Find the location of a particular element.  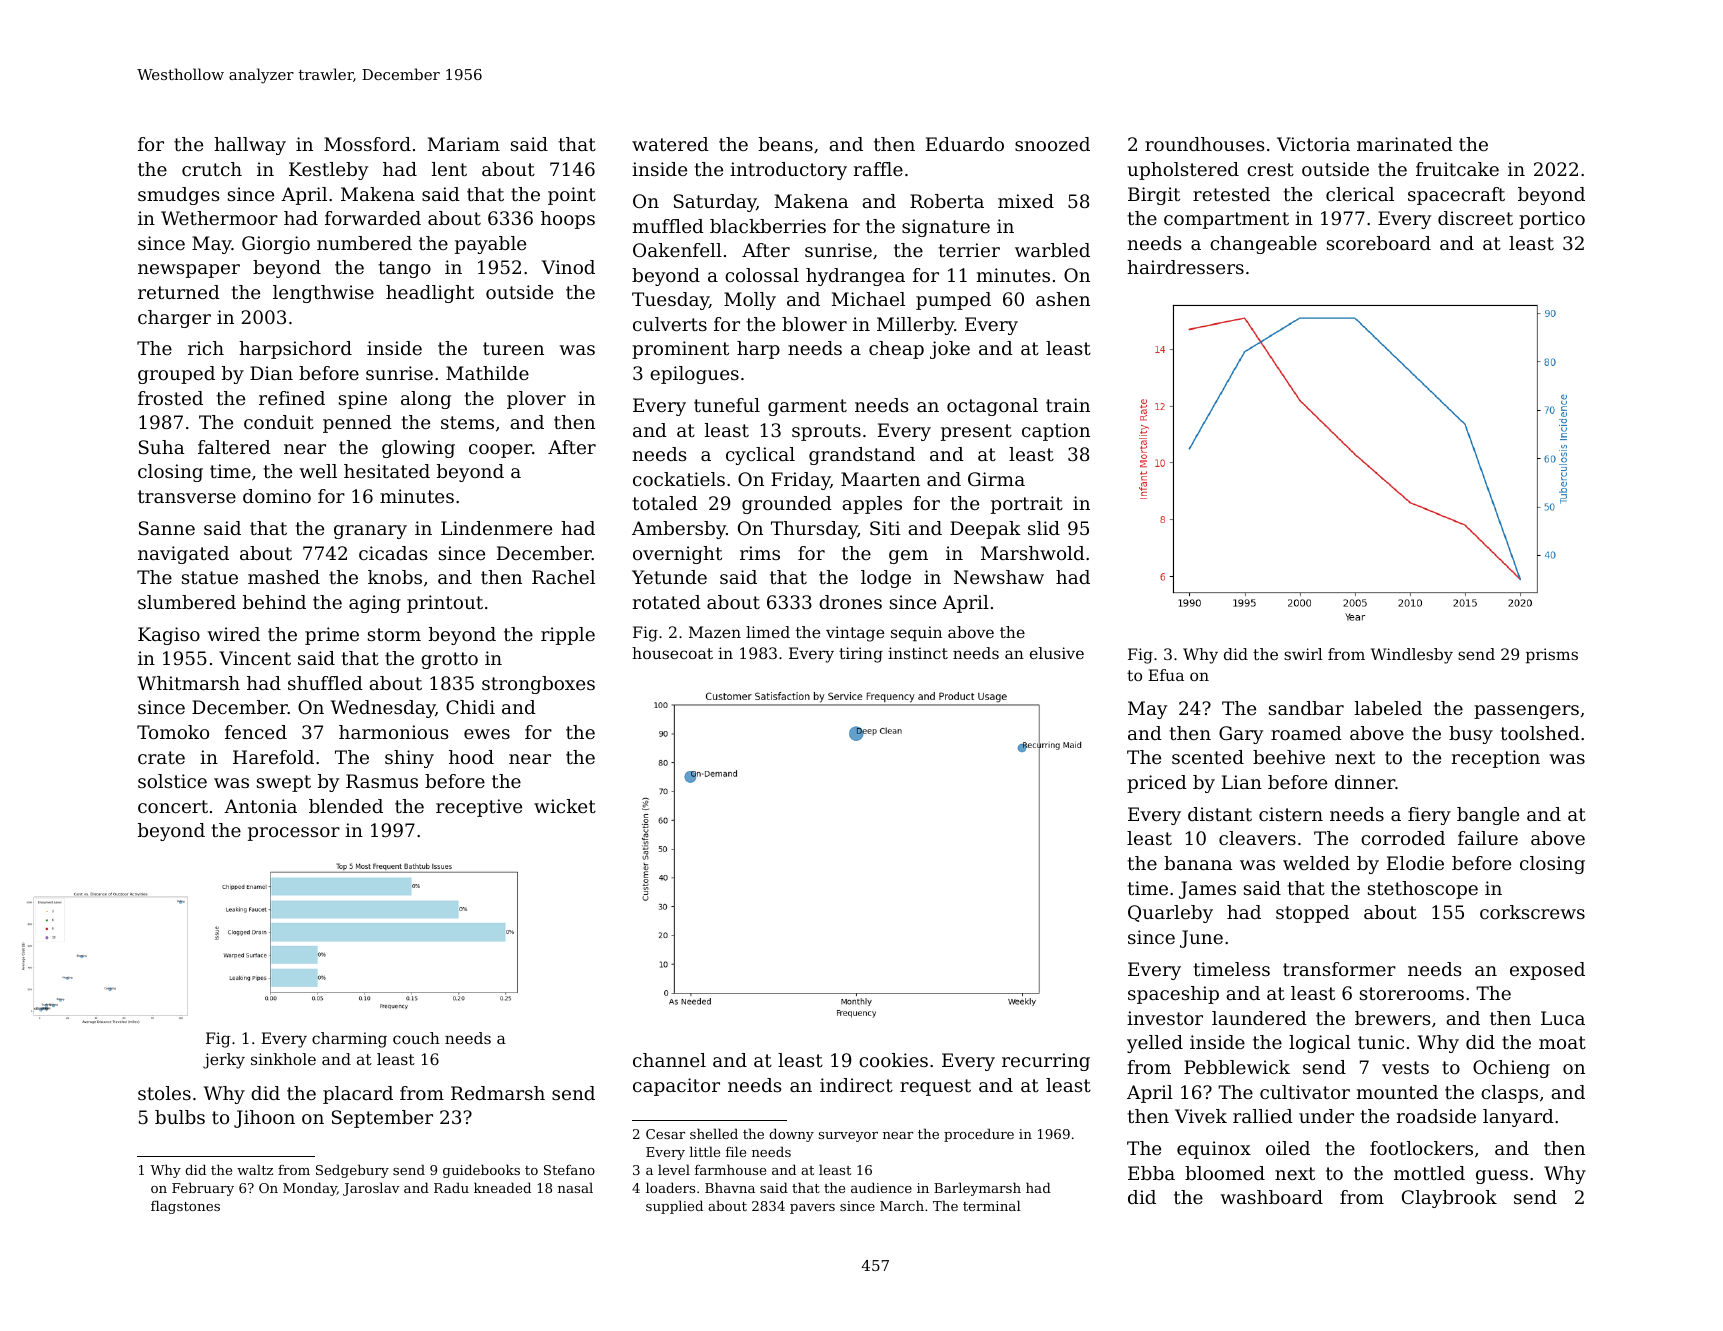

Quarleby is located at coordinates (1170, 914).
